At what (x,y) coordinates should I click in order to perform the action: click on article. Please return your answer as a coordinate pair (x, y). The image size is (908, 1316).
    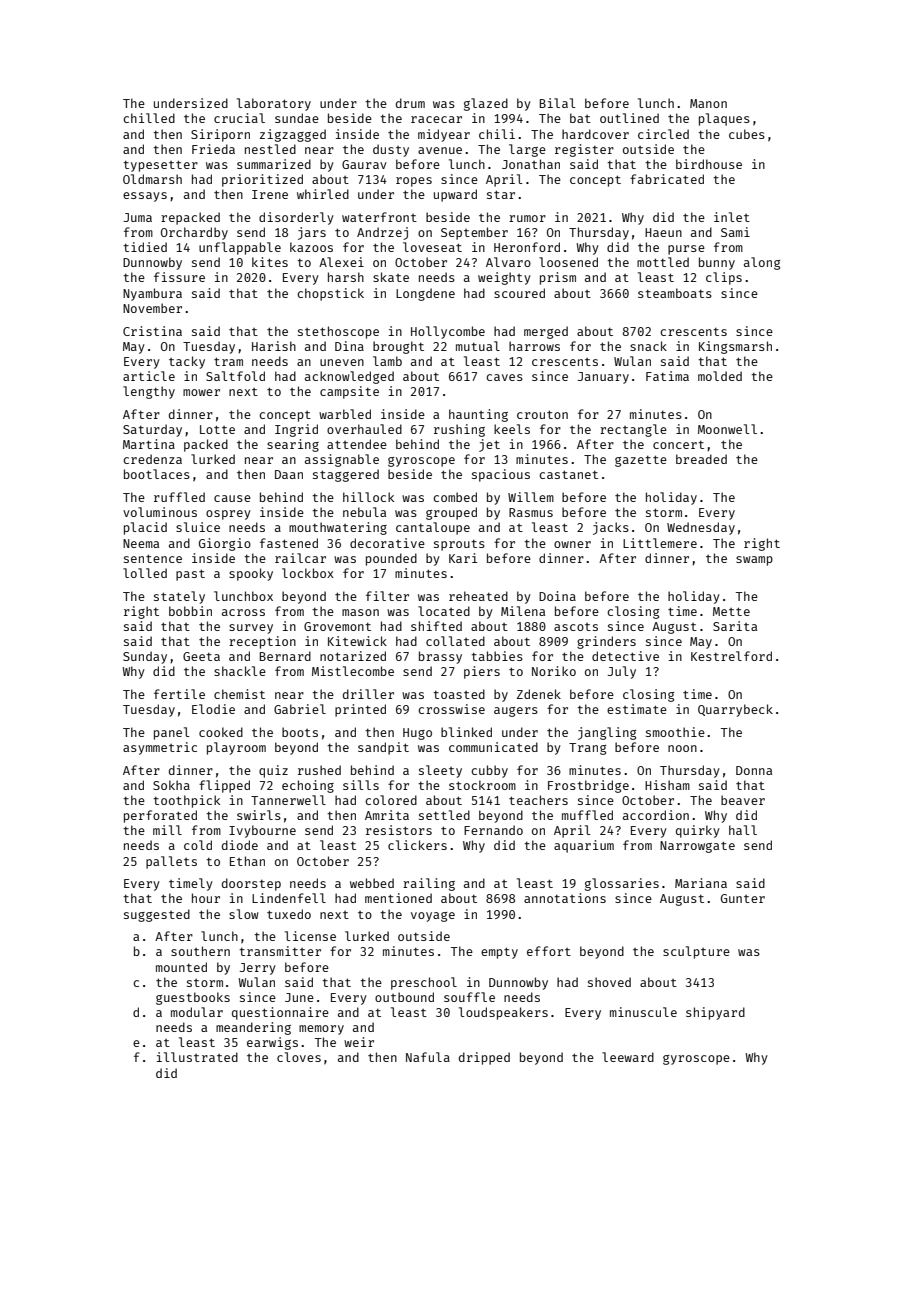
    Looking at the image, I should click on (149, 376).
